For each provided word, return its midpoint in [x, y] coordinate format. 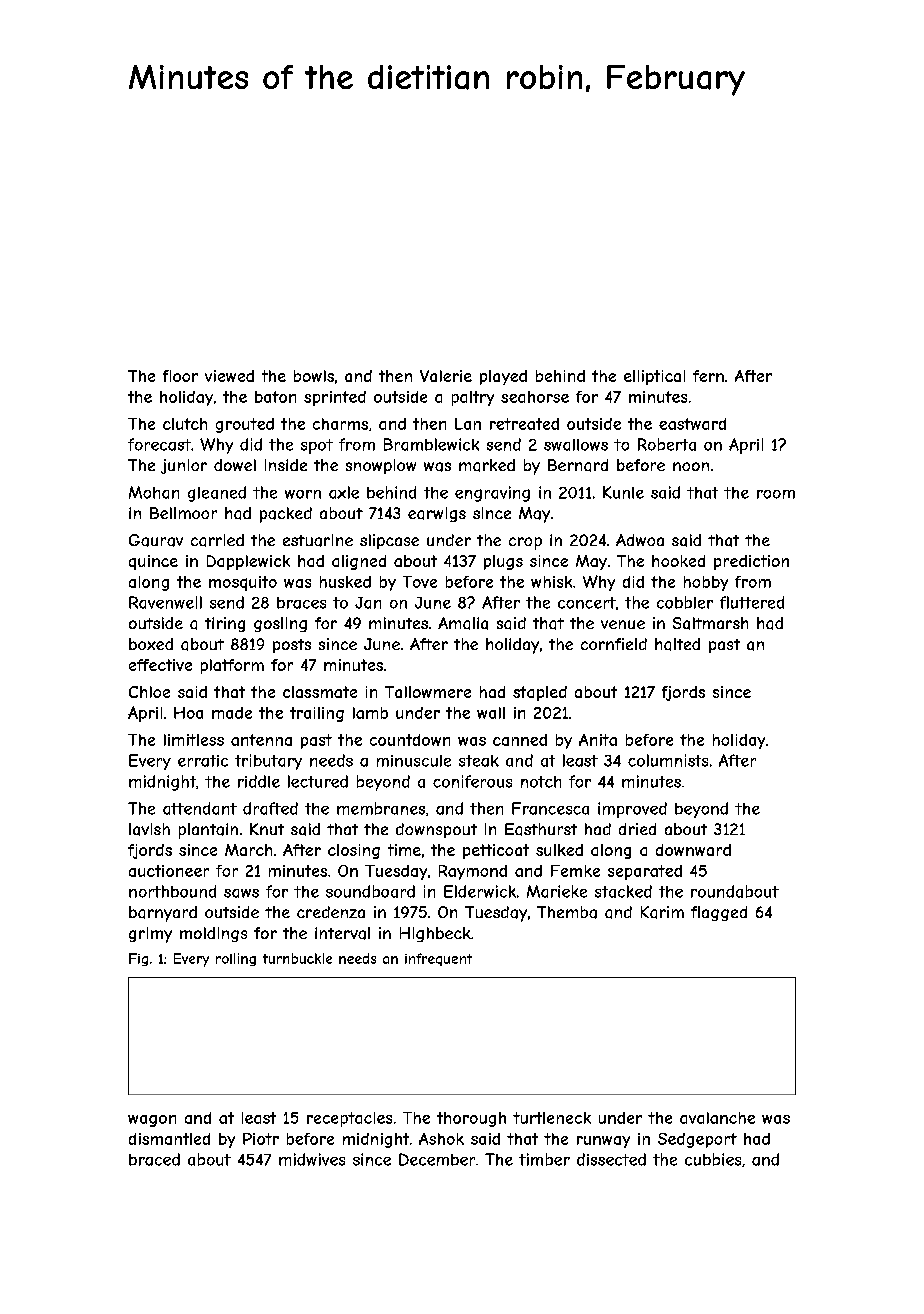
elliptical [654, 377]
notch [541, 782]
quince [153, 562]
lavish [149, 829]
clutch [185, 424]
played [503, 377]
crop [525, 543]
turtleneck [552, 1118]
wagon [152, 1121]
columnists [668, 760]
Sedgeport [697, 1140]
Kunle [623, 492]
